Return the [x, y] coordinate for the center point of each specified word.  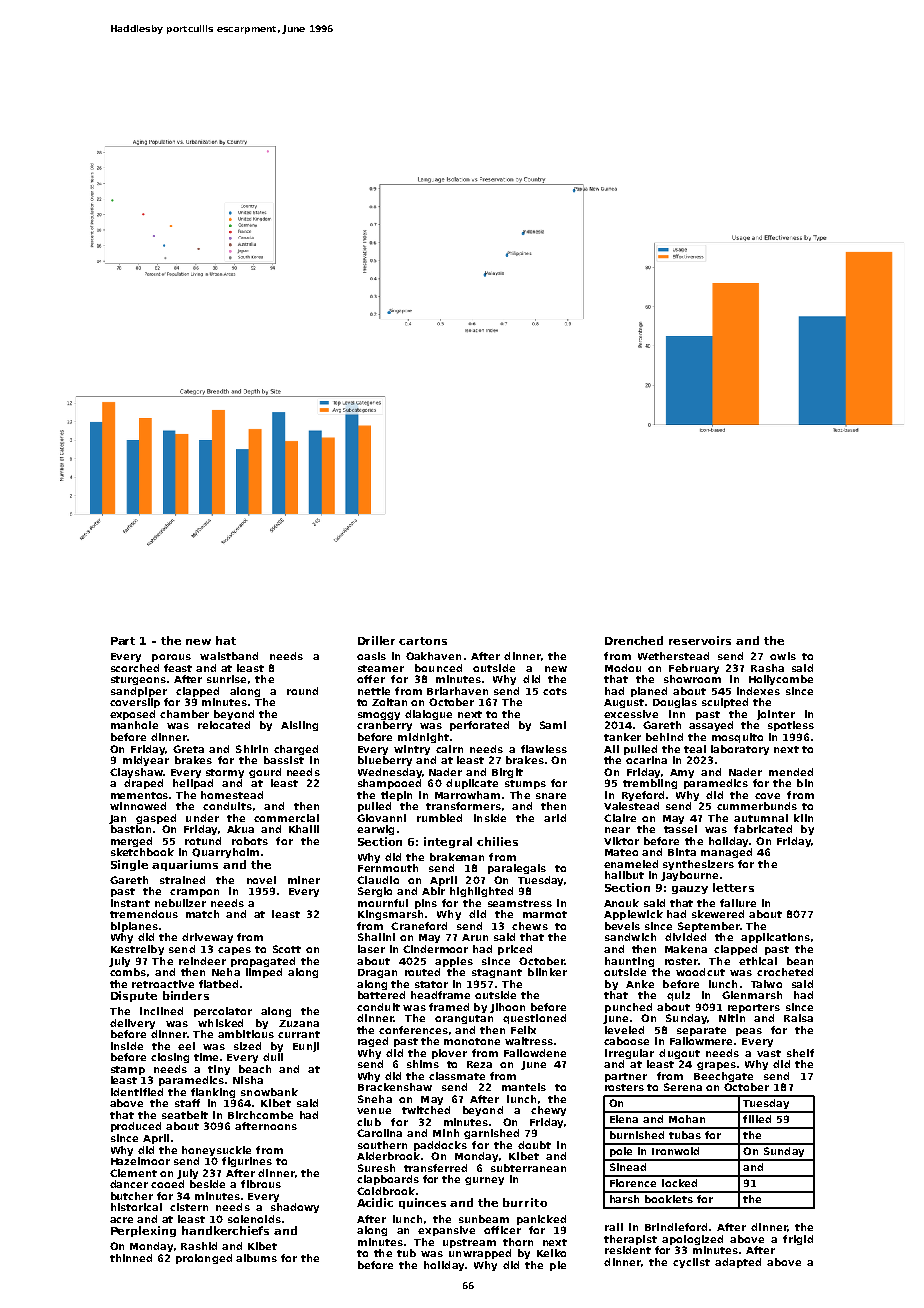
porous [171, 658]
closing [170, 1058]
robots [250, 841]
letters [733, 887]
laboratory [740, 750]
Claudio [378, 880]
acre [121, 1220]
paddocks [440, 1146]
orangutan [464, 1019]
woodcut [700, 972]
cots [555, 691]
